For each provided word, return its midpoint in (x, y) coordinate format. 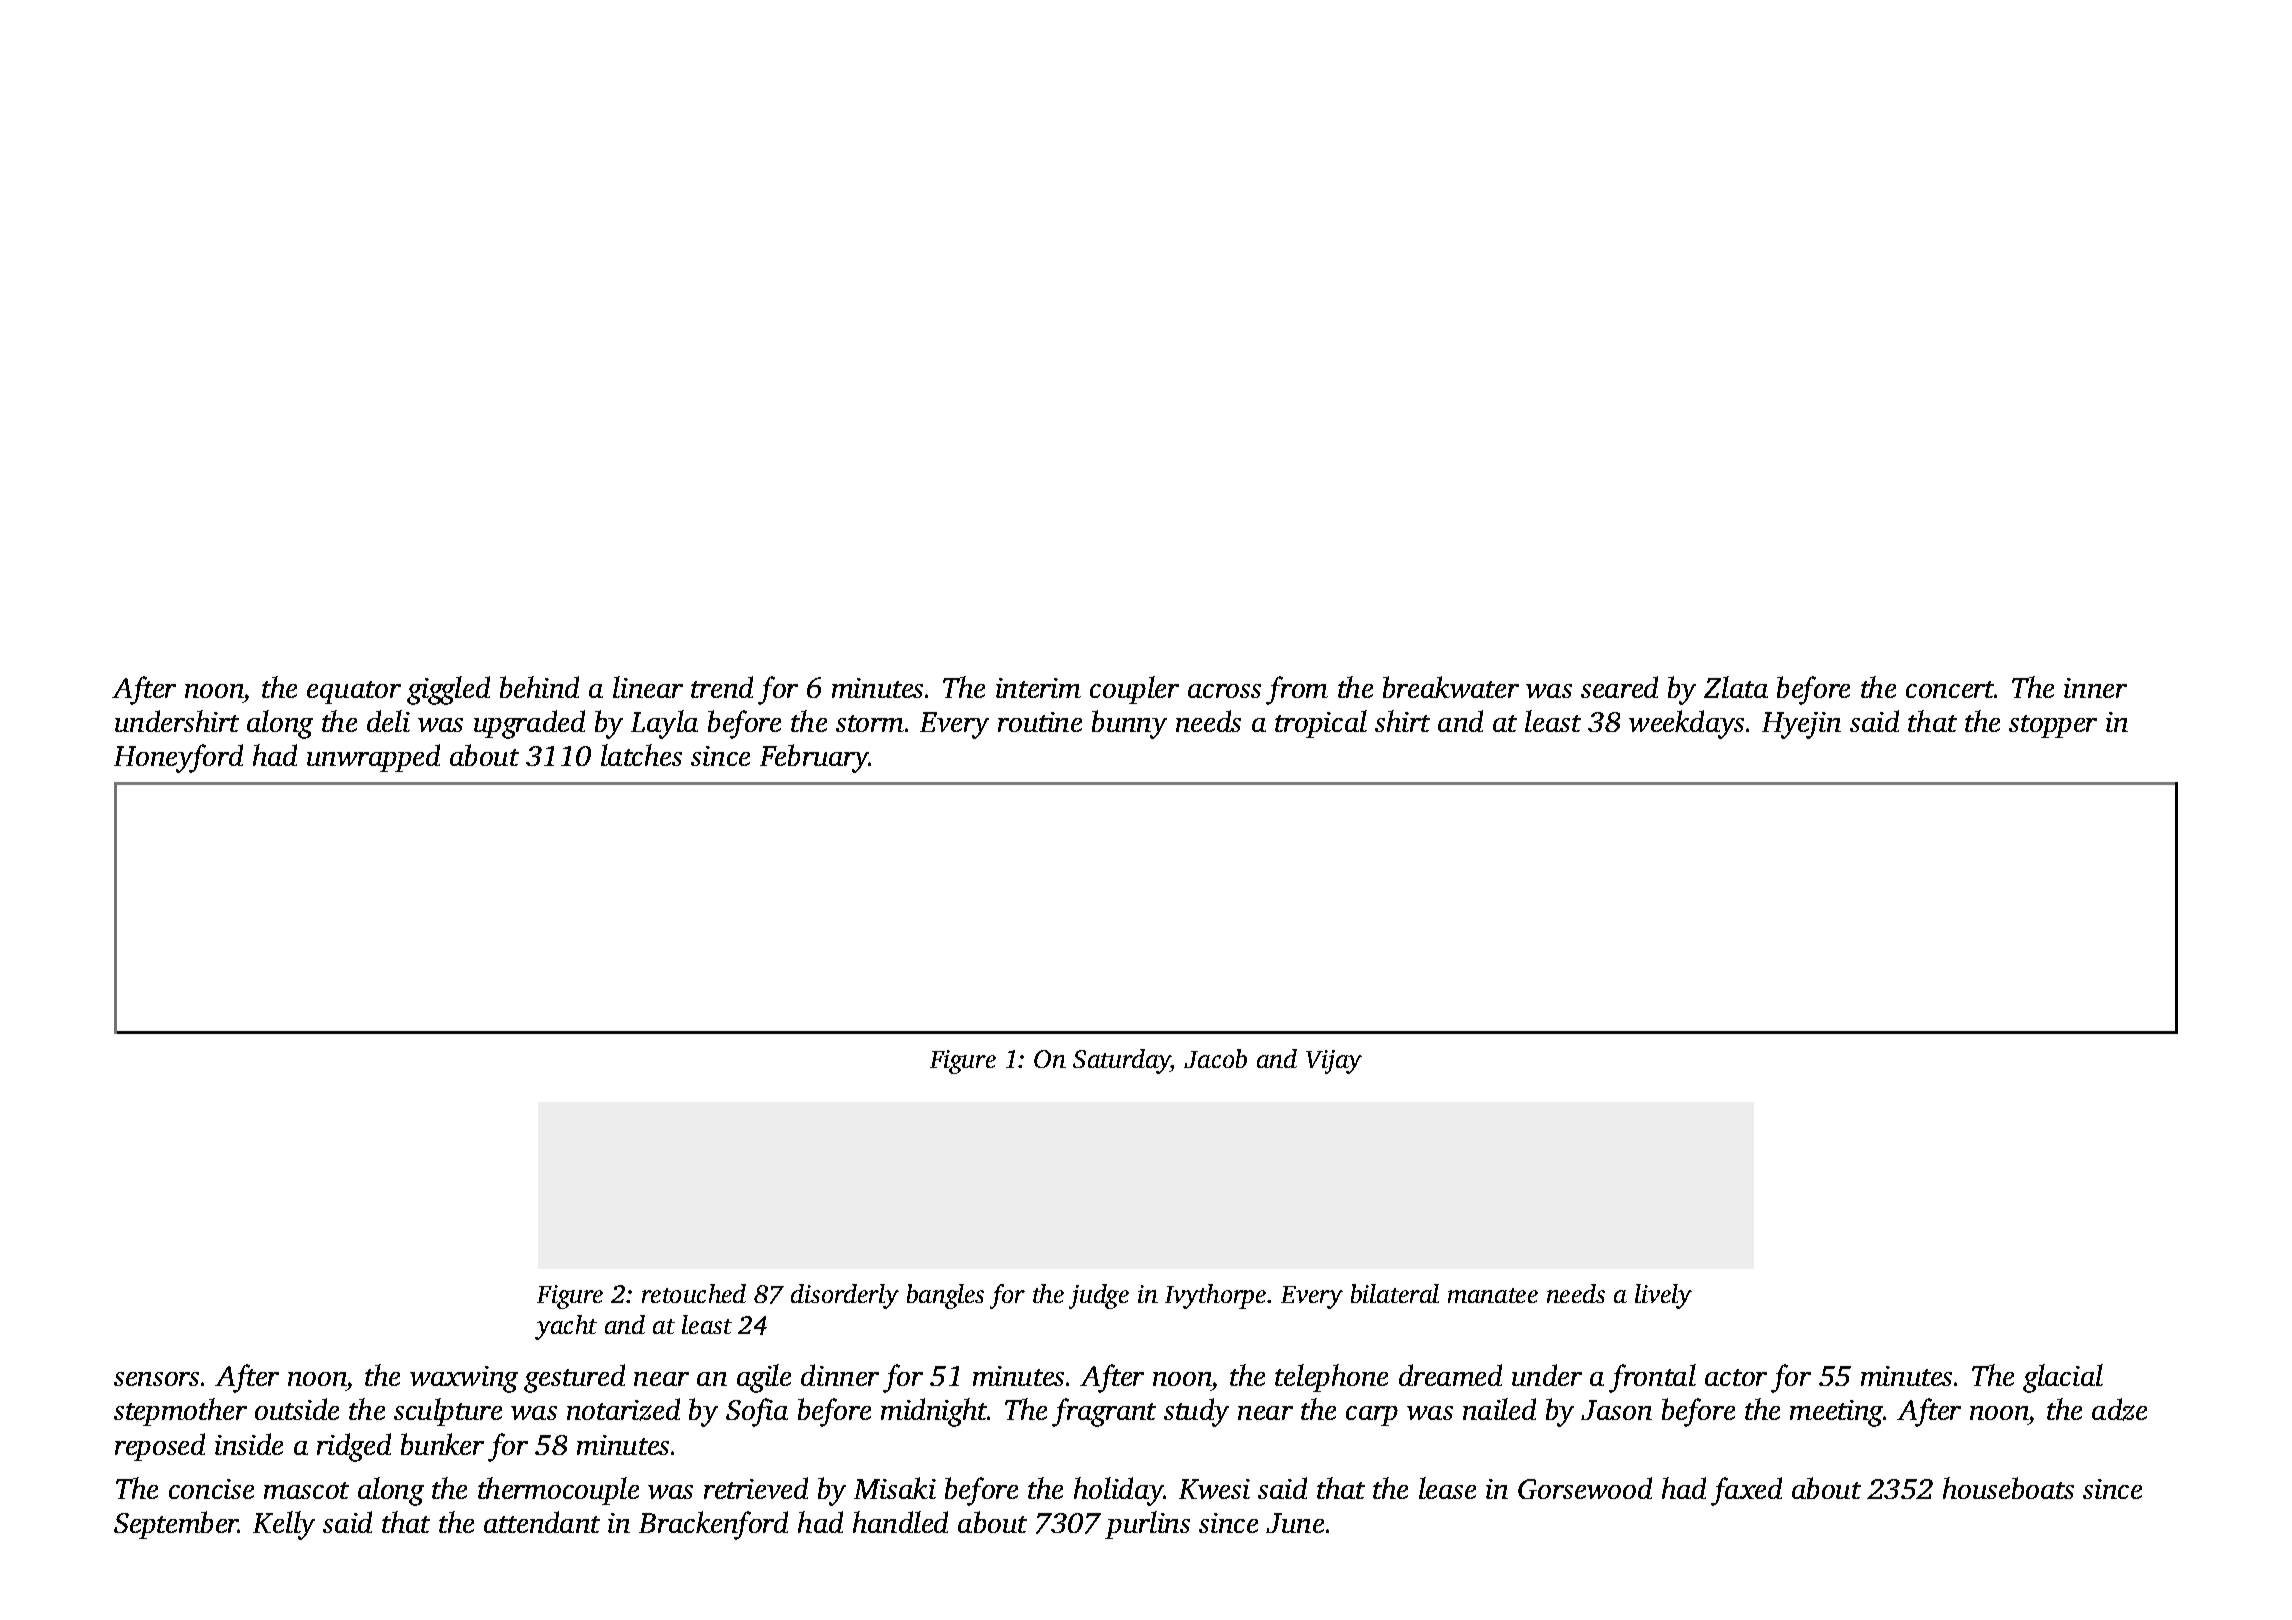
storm (870, 723)
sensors (156, 1379)
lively (1663, 1296)
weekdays (1686, 724)
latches (641, 755)
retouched (694, 1293)
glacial (2063, 1378)
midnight (934, 1412)
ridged (354, 1447)
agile (764, 1378)
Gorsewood (1585, 1488)
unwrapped (373, 758)
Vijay (1334, 1062)
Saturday (1122, 1061)
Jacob (1215, 1058)
